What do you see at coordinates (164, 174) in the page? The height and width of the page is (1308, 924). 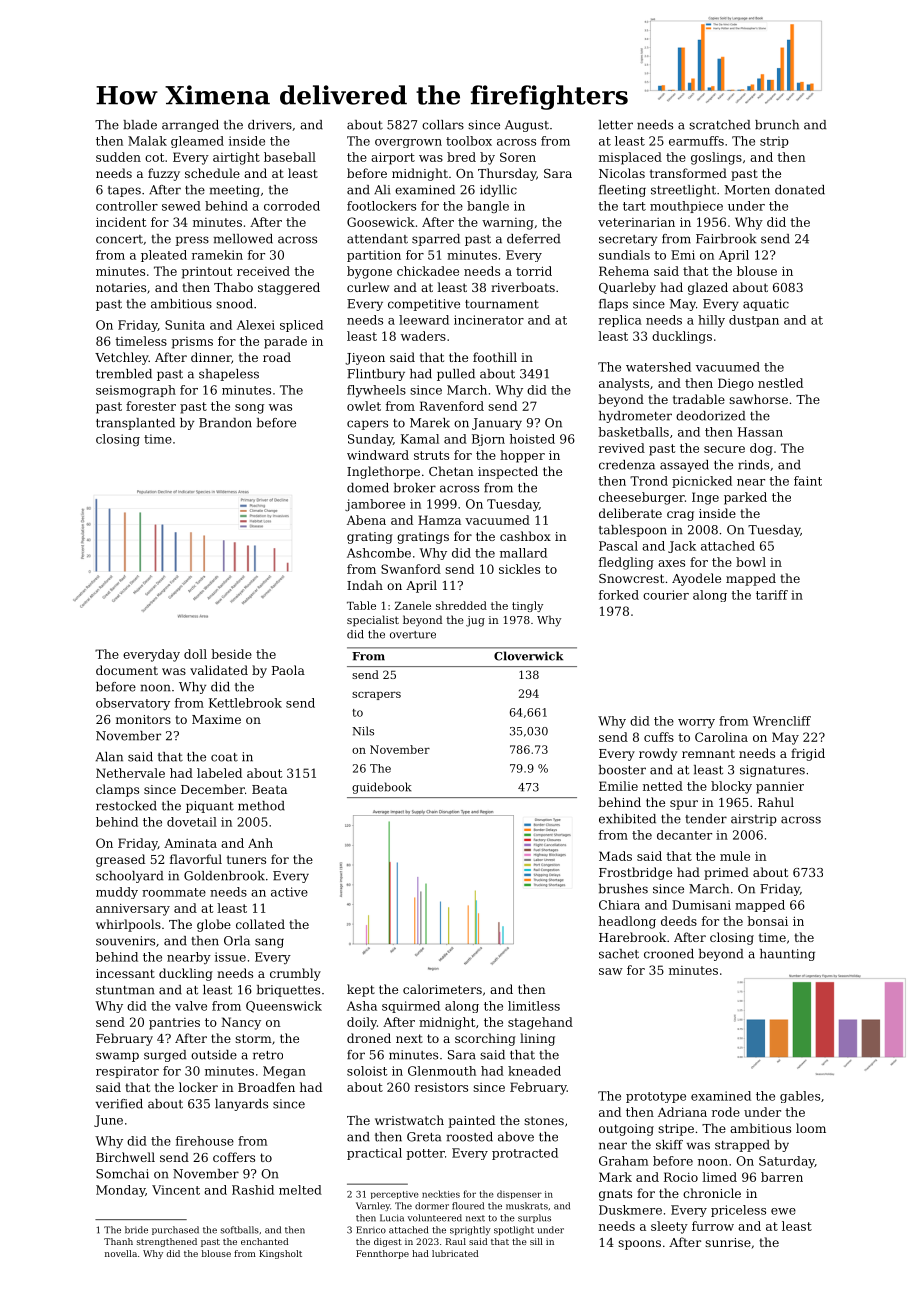 I see `fuzzy` at bounding box center [164, 174].
